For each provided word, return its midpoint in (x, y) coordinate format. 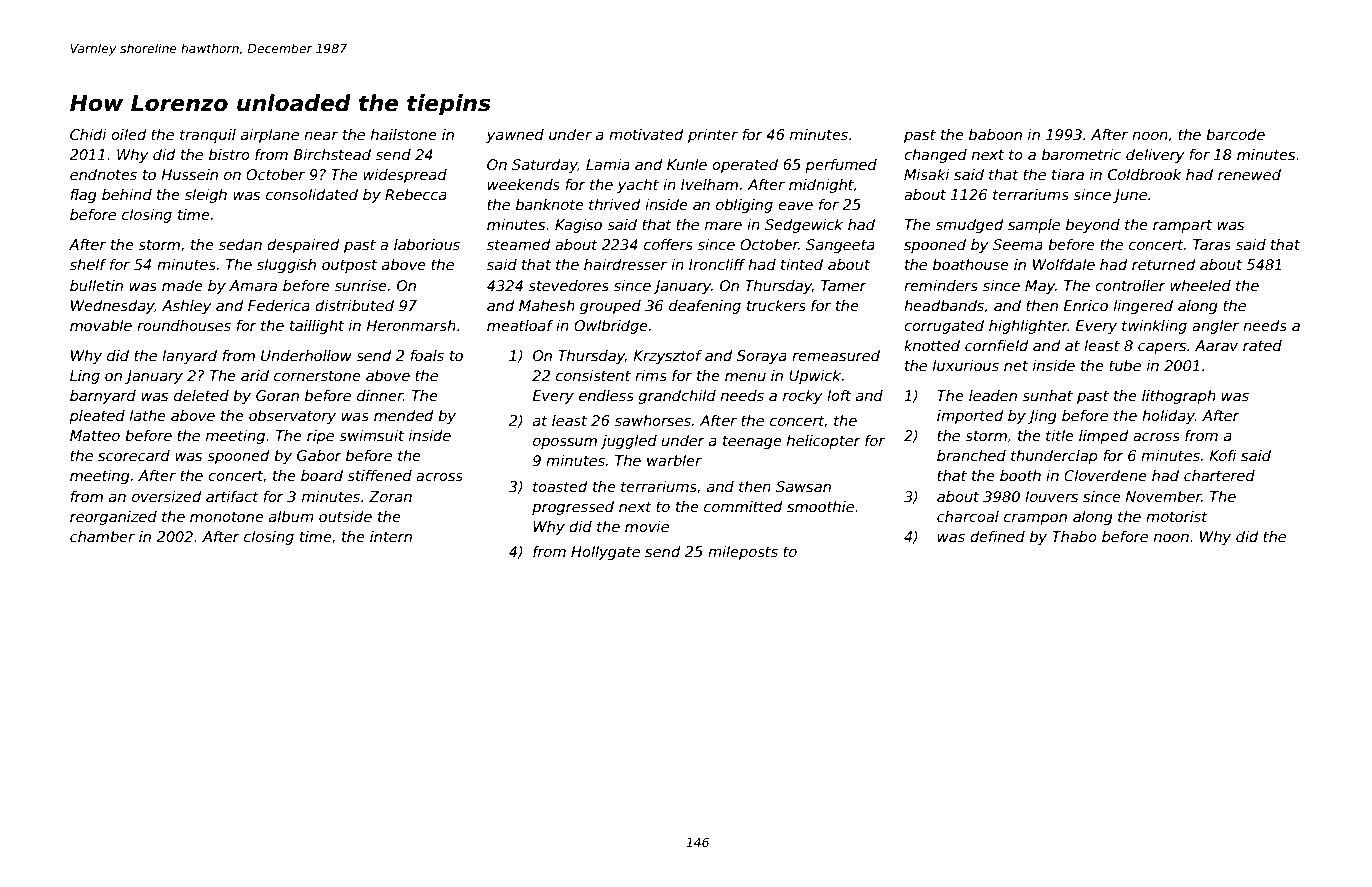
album (291, 516)
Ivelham (709, 184)
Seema (1018, 244)
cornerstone (317, 376)
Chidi (88, 134)
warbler (674, 460)
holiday (1168, 417)
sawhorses (653, 420)
